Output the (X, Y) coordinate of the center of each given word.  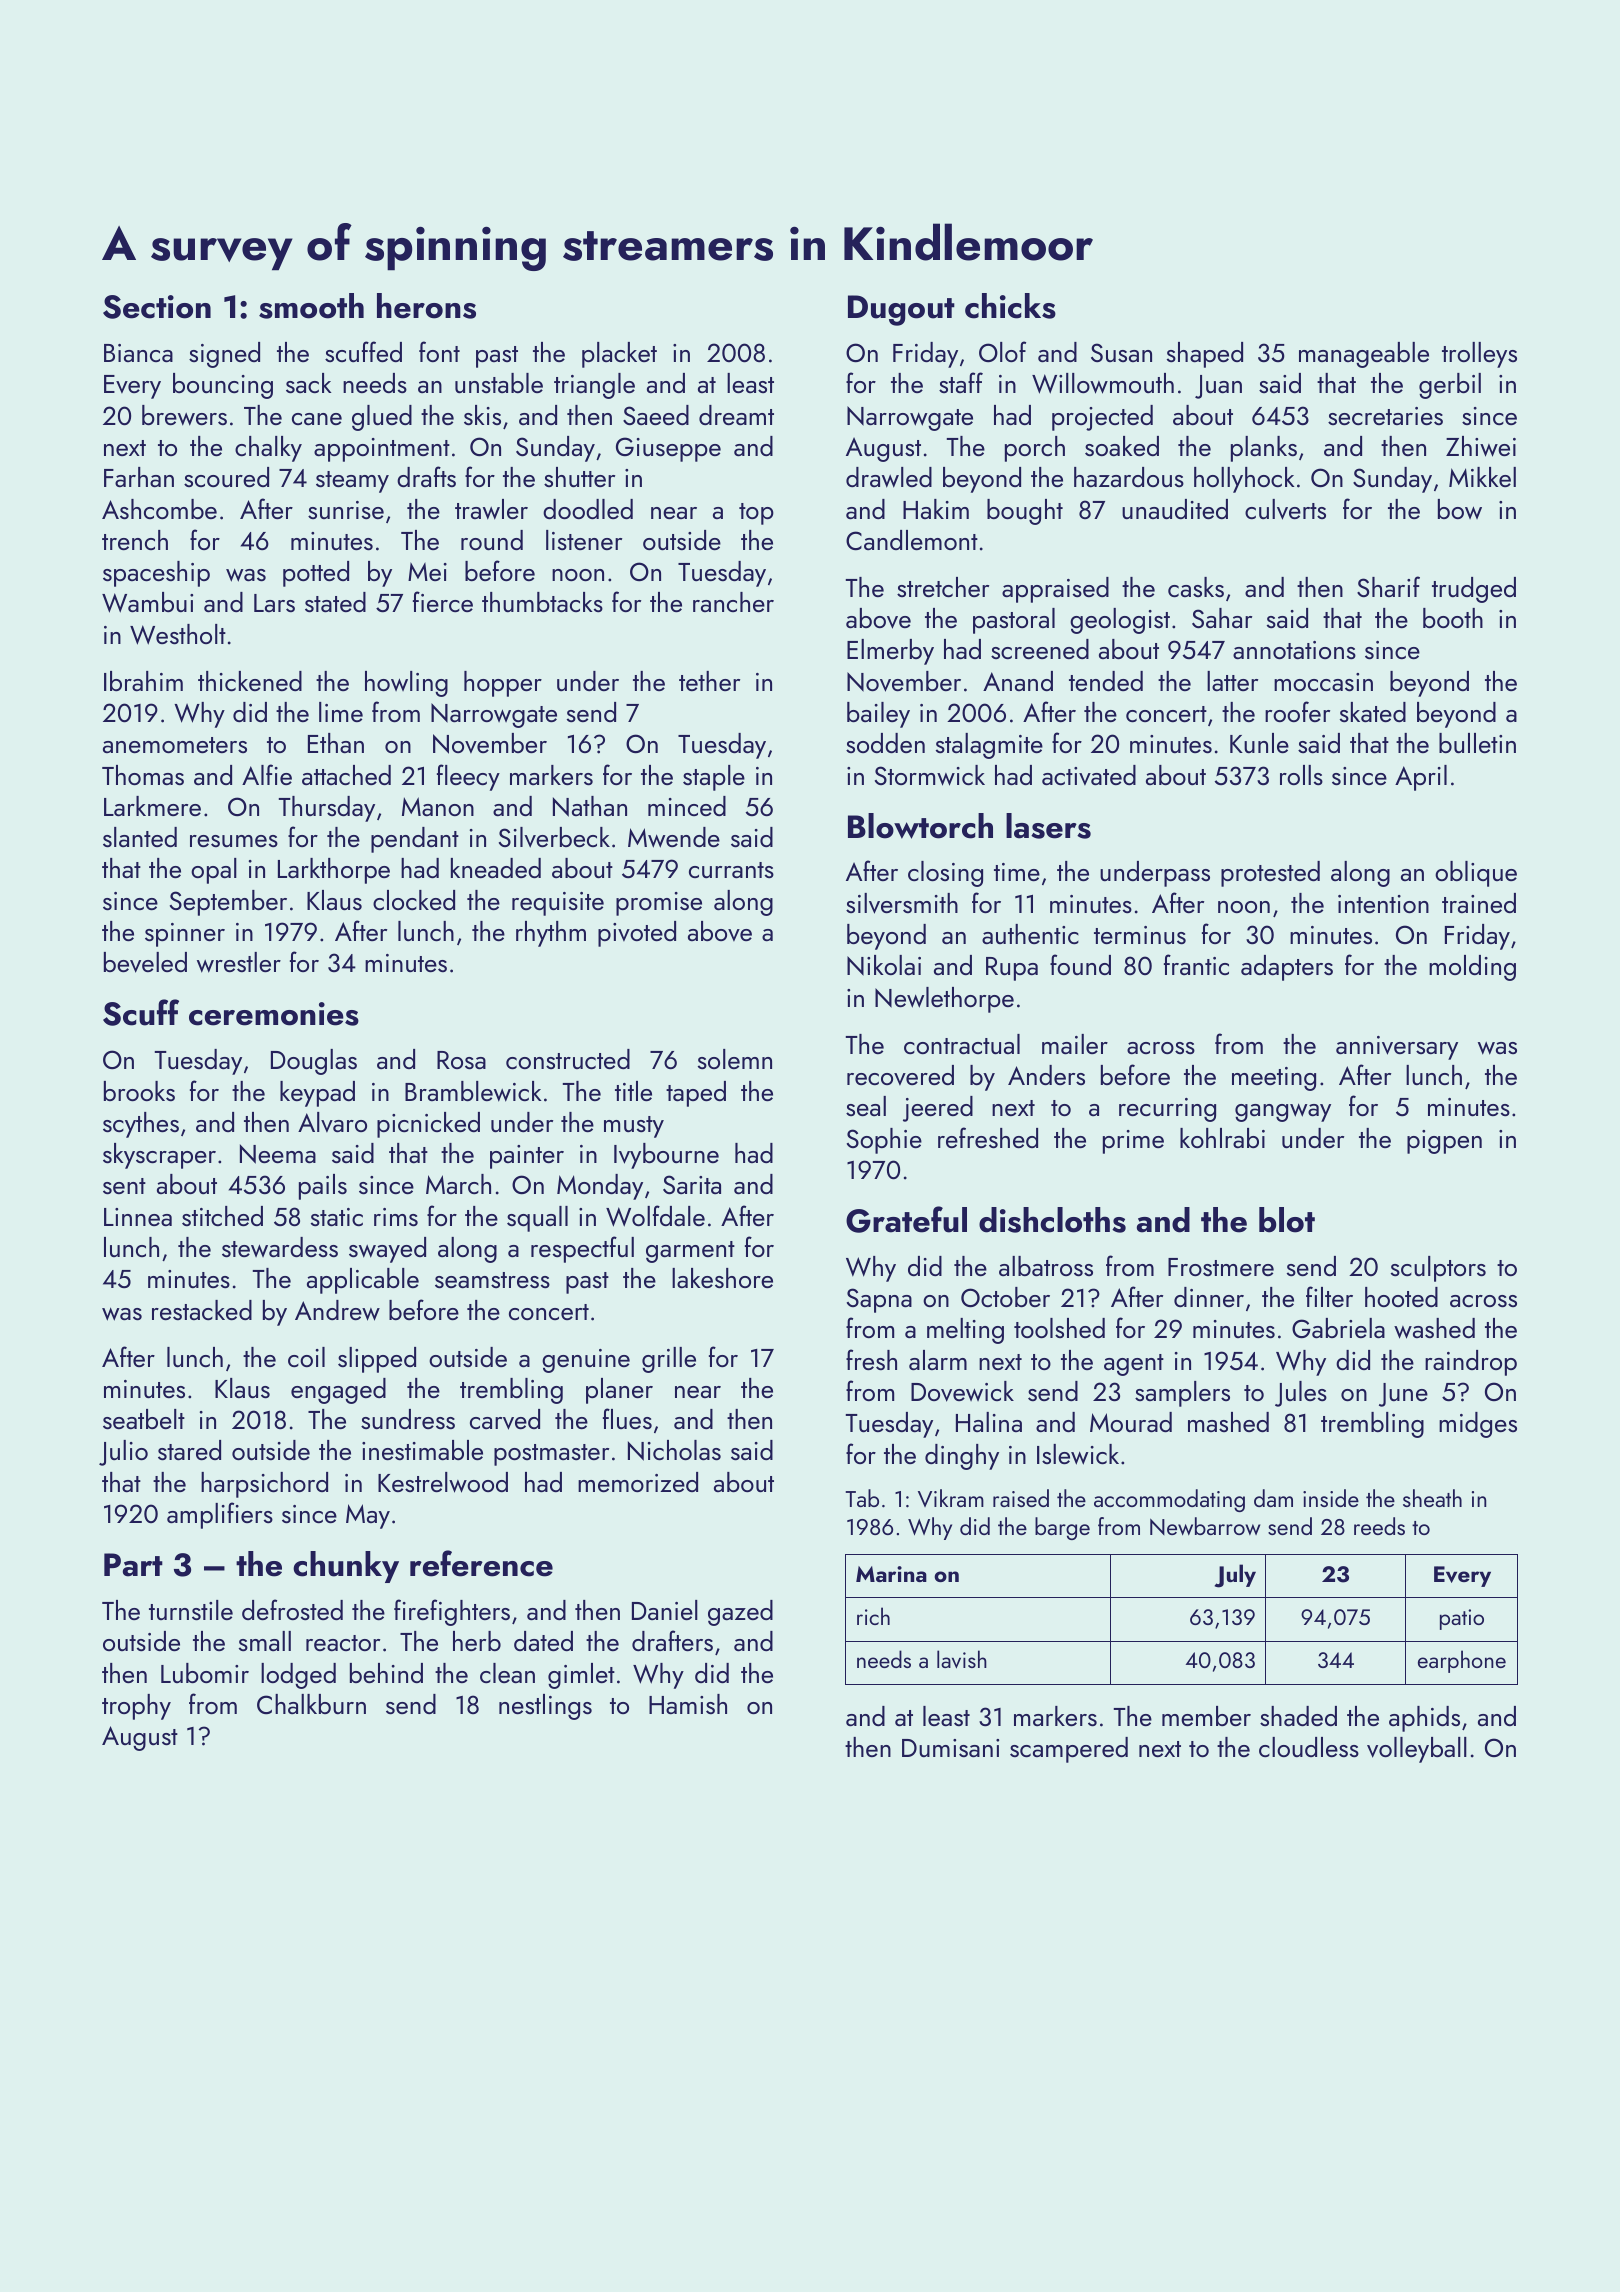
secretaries (1385, 416)
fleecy (468, 777)
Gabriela (1338, 1328)
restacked (202, 1310)
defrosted (292, 1609)
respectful (582, 1249)
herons (426, 306)
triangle (594, 386)
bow (1460, 509)
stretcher (943, 587)
